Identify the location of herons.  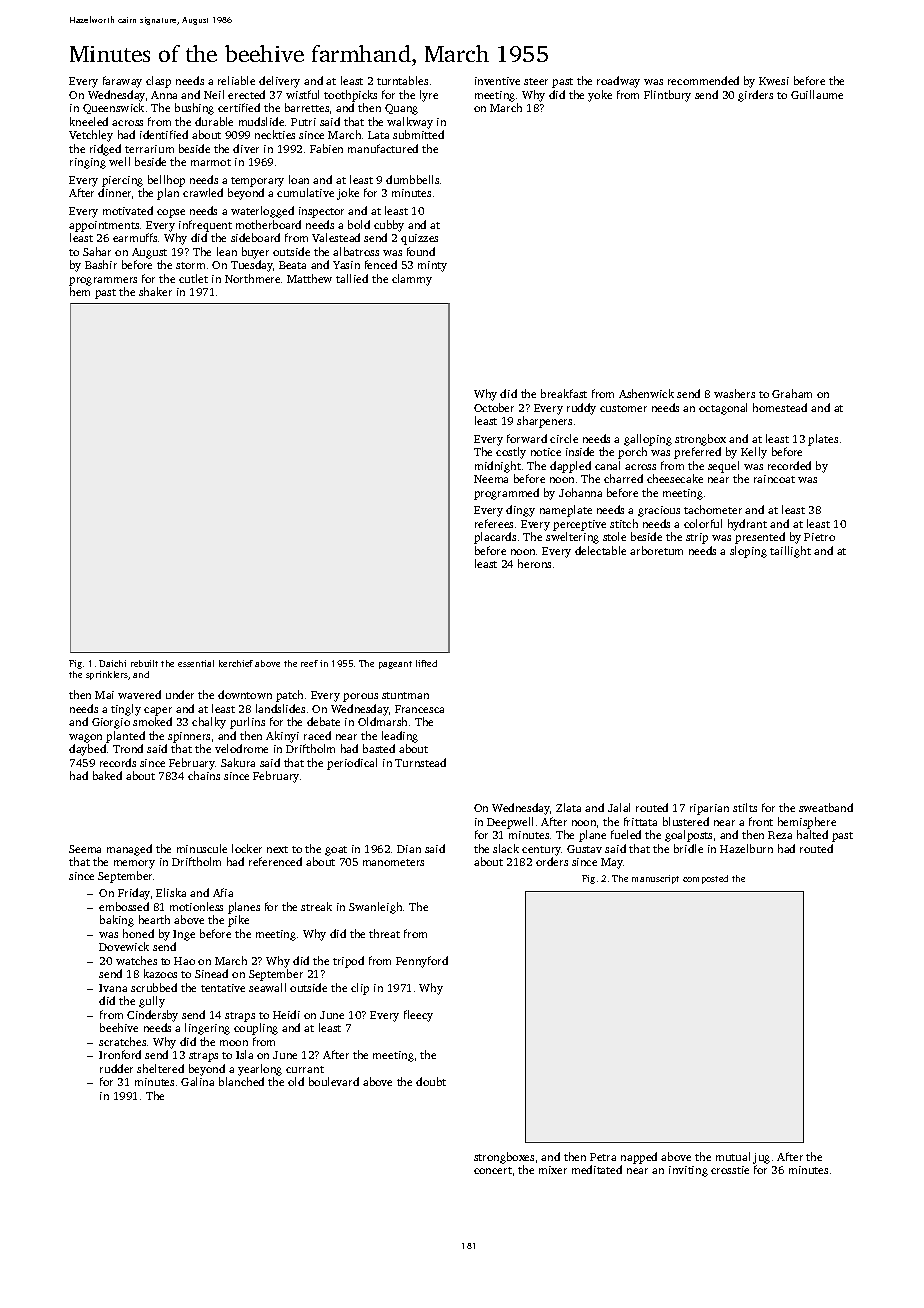
(534, 563).
